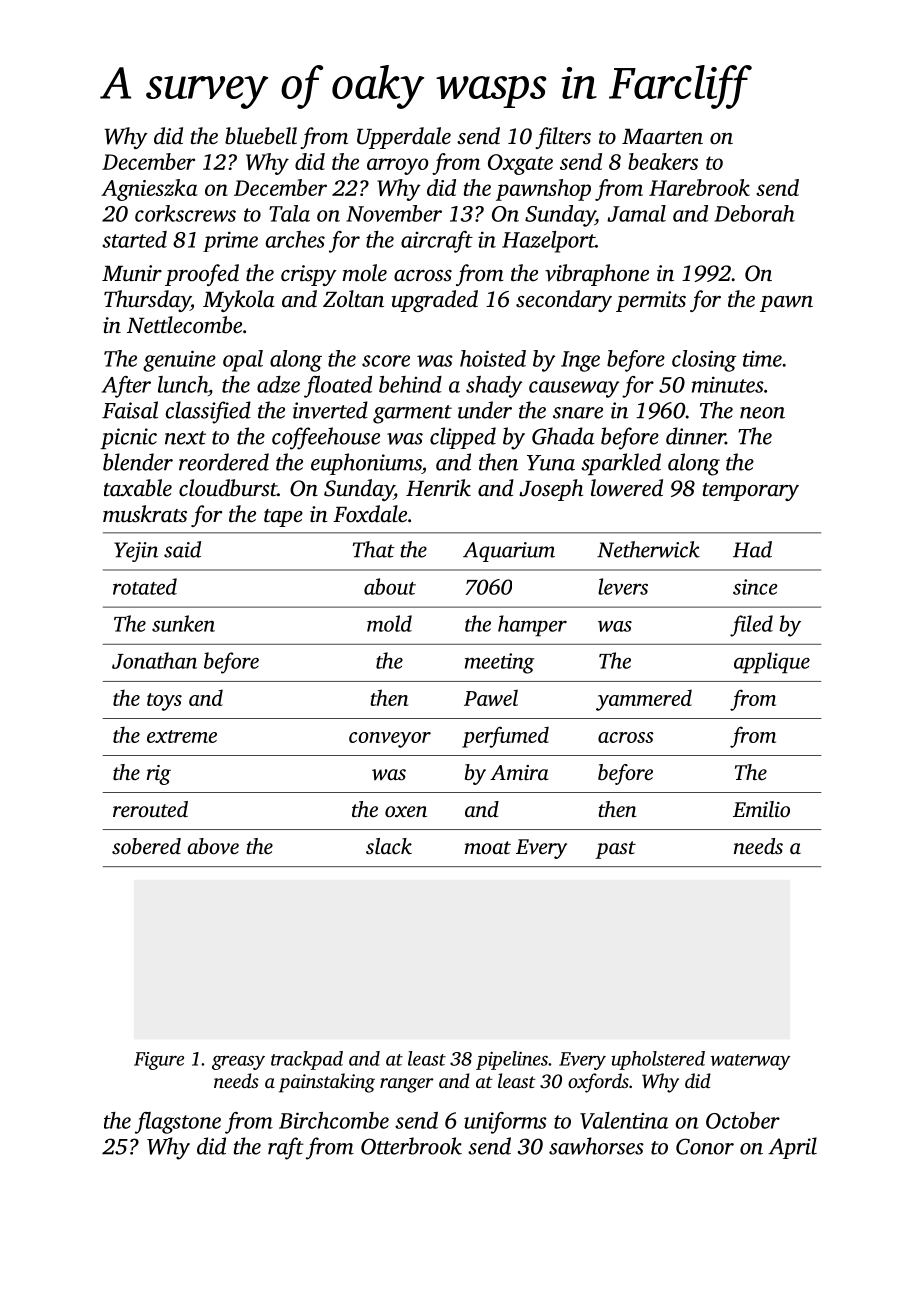  What do you see at coordinates (512, 1060) in the image?
I see `pipelines` at bounding box center [512, 1060].
